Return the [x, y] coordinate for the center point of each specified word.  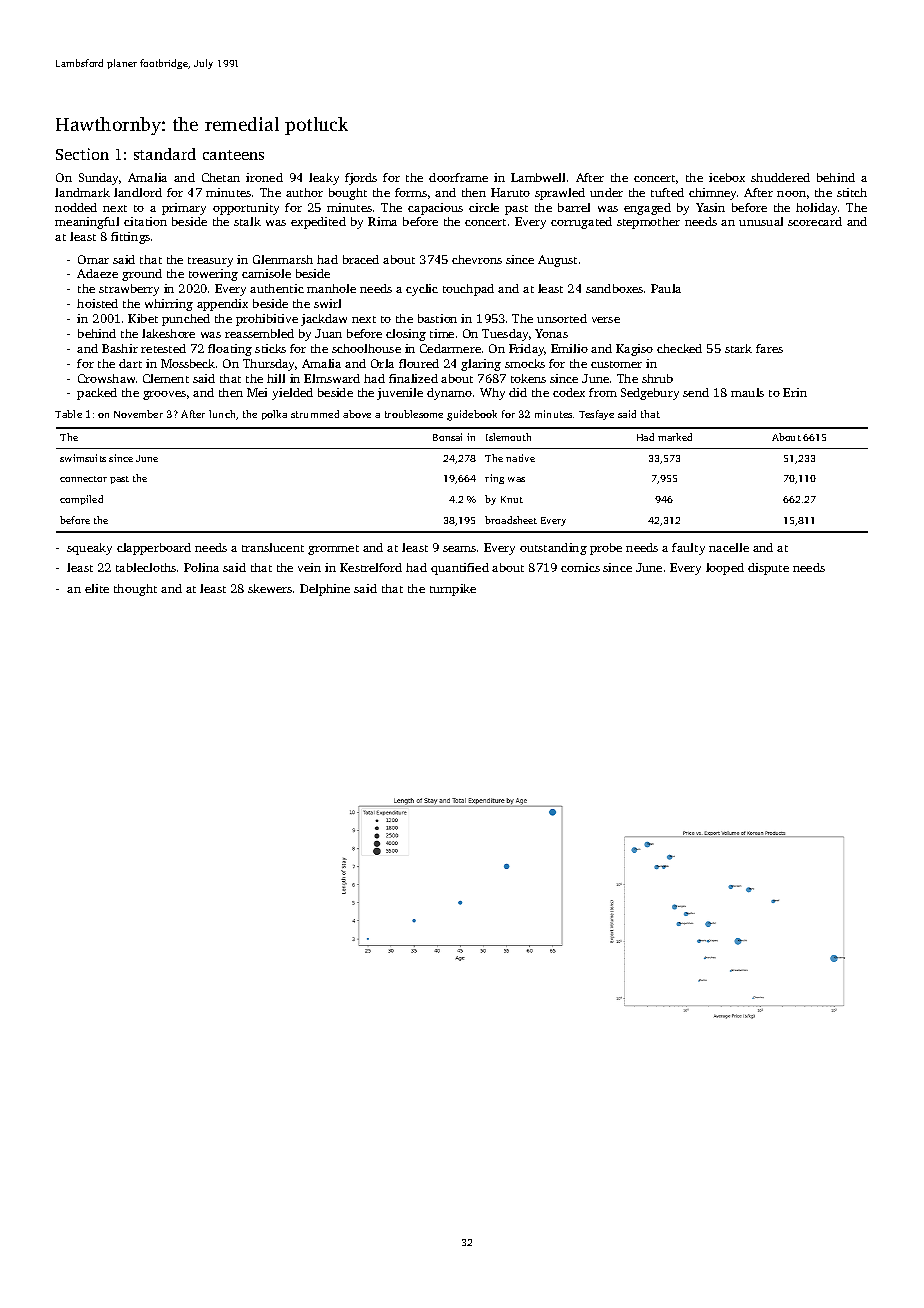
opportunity [246, 209]
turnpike [453, 590]
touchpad [468, 290]
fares [769, 348]
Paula [666, 288]
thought [135, 590]
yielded [292, 394]
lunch [222, 414]
